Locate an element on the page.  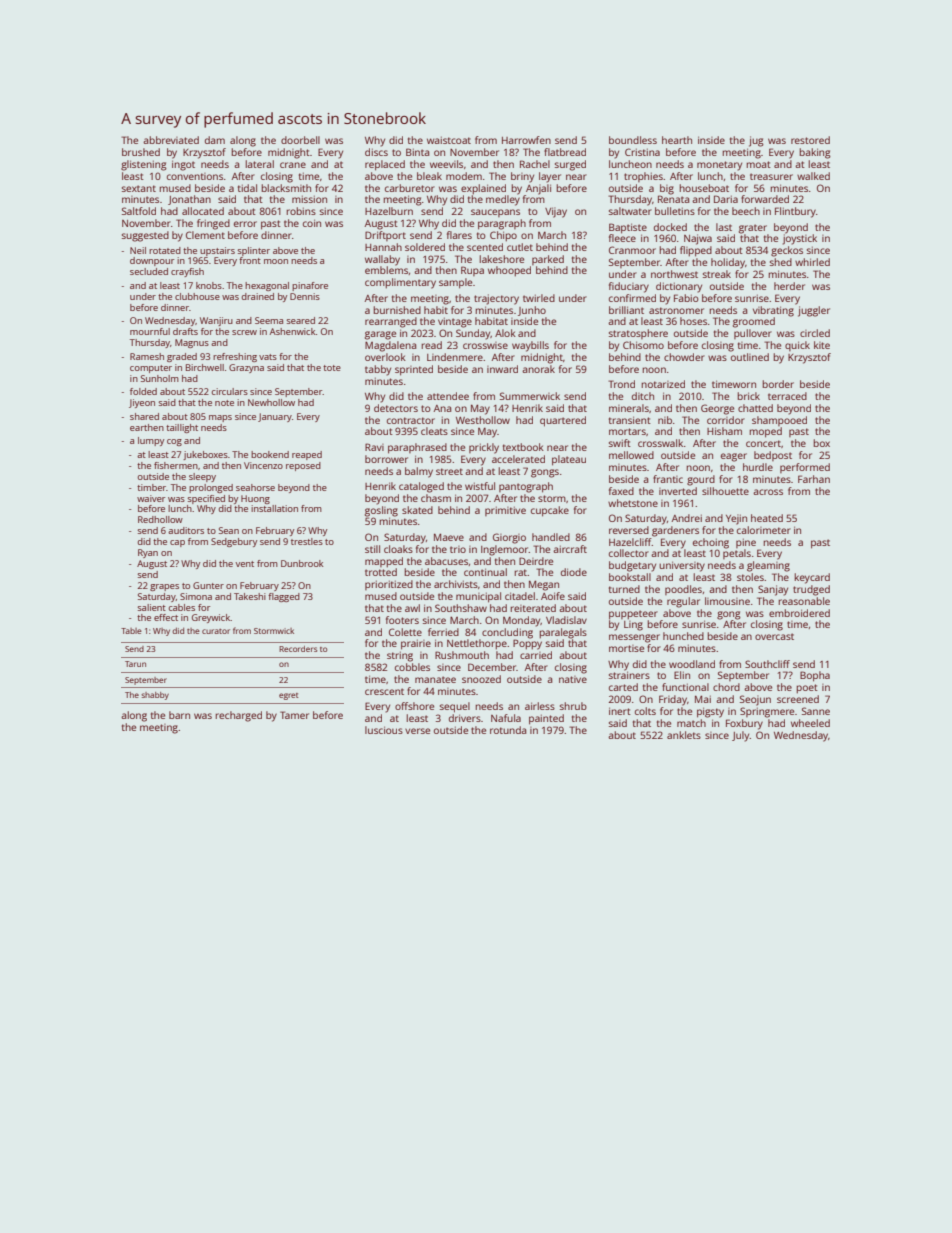
restored is located at coordinates (810, 140).
